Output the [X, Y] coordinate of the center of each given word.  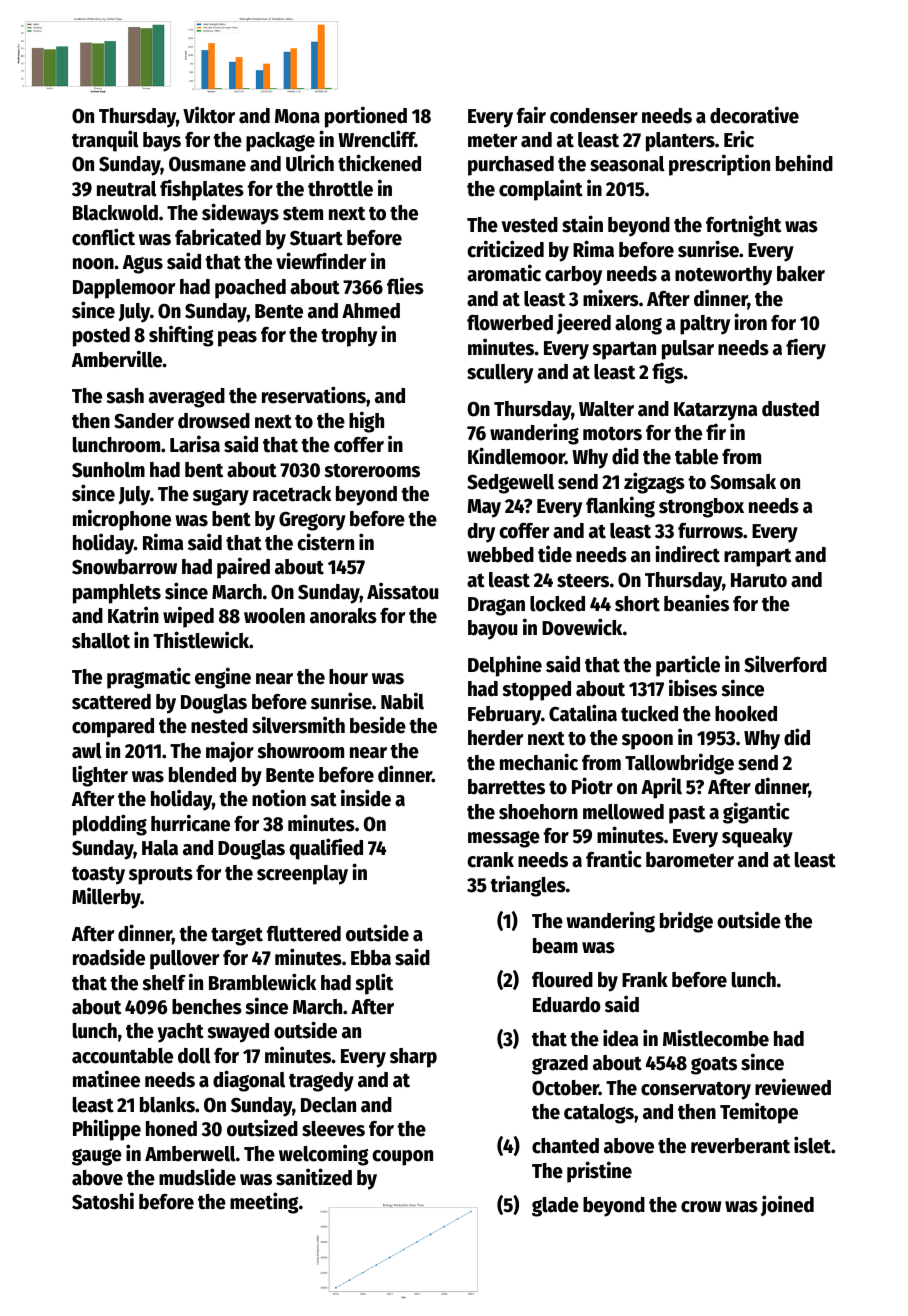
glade [555, 1207]
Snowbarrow [124, 567]
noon [93, 264]
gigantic [756, 813]
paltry [705, 325]
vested [530, 225]
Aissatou [402, 591]
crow [701, 1207]
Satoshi [103, 1201]
